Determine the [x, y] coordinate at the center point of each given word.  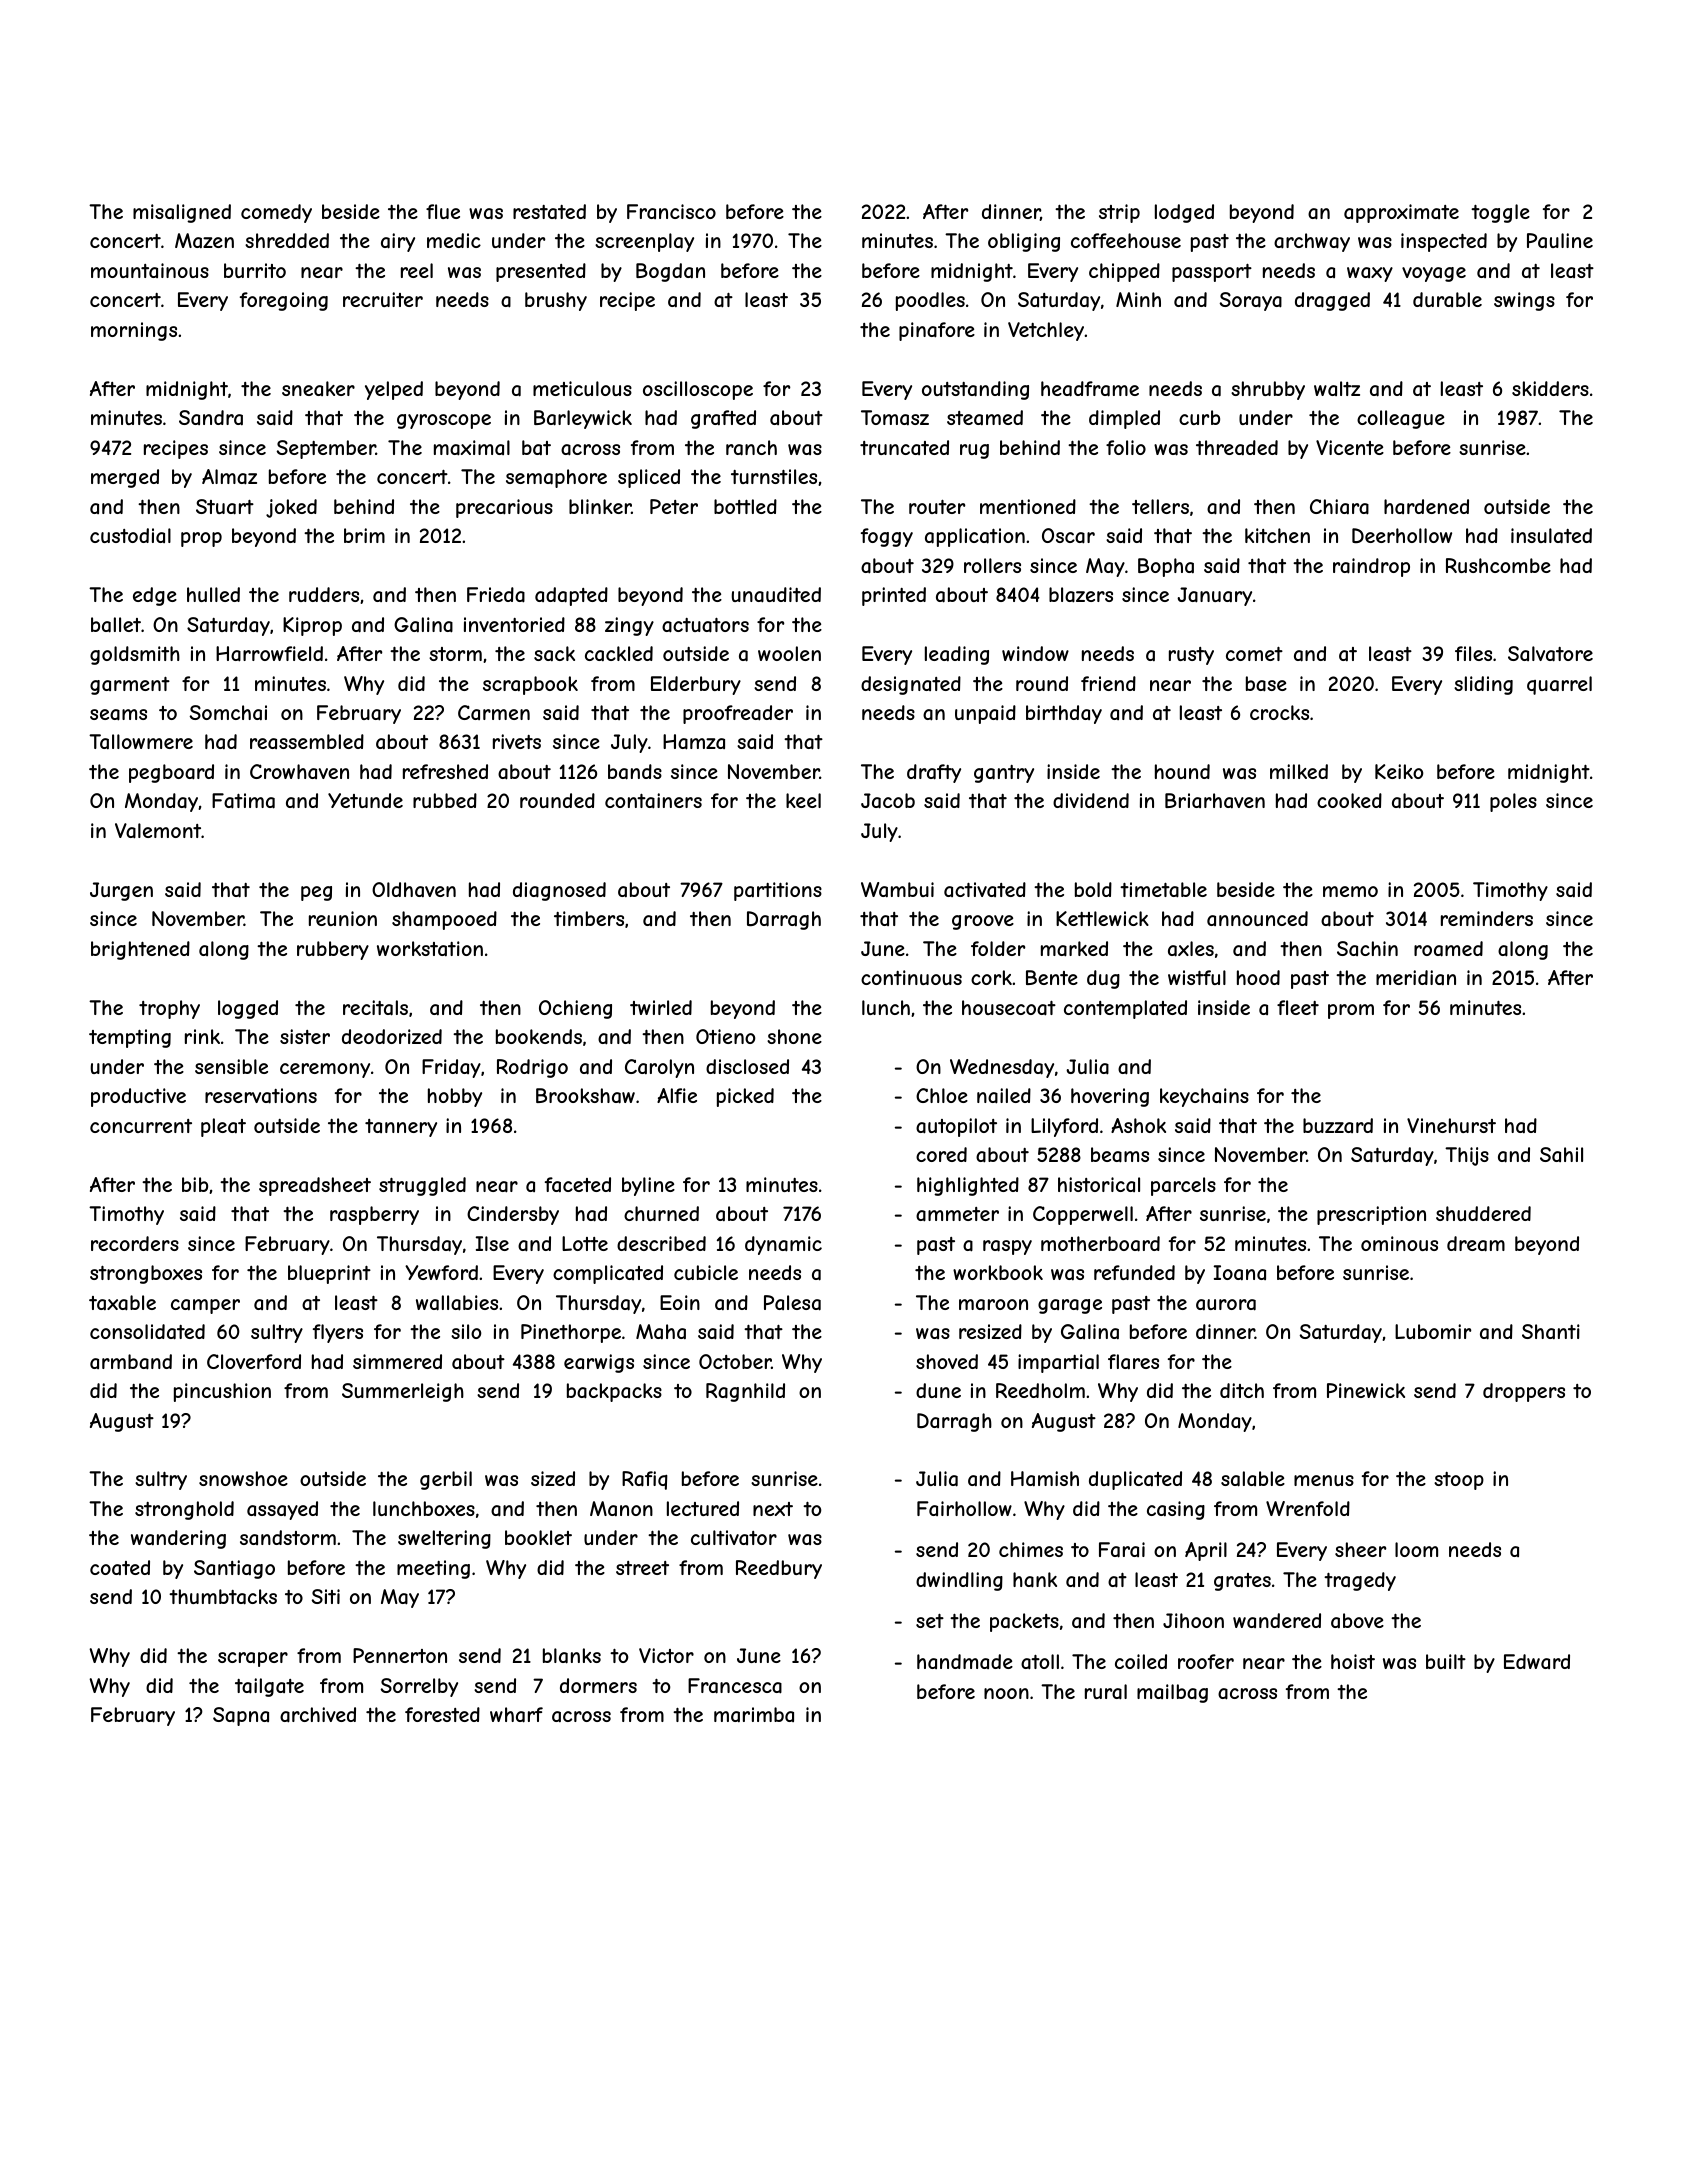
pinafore [937, 331]
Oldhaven [414, 889]
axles [1191, 949]
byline [648, 1186]
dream [1476, 1244]
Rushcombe [1498, 565]
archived [318, 1715]
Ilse [492, 1243]
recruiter [383, 299]
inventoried [514, 624]
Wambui [897, 889]
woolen [789, 653]
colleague [1401, 419]
